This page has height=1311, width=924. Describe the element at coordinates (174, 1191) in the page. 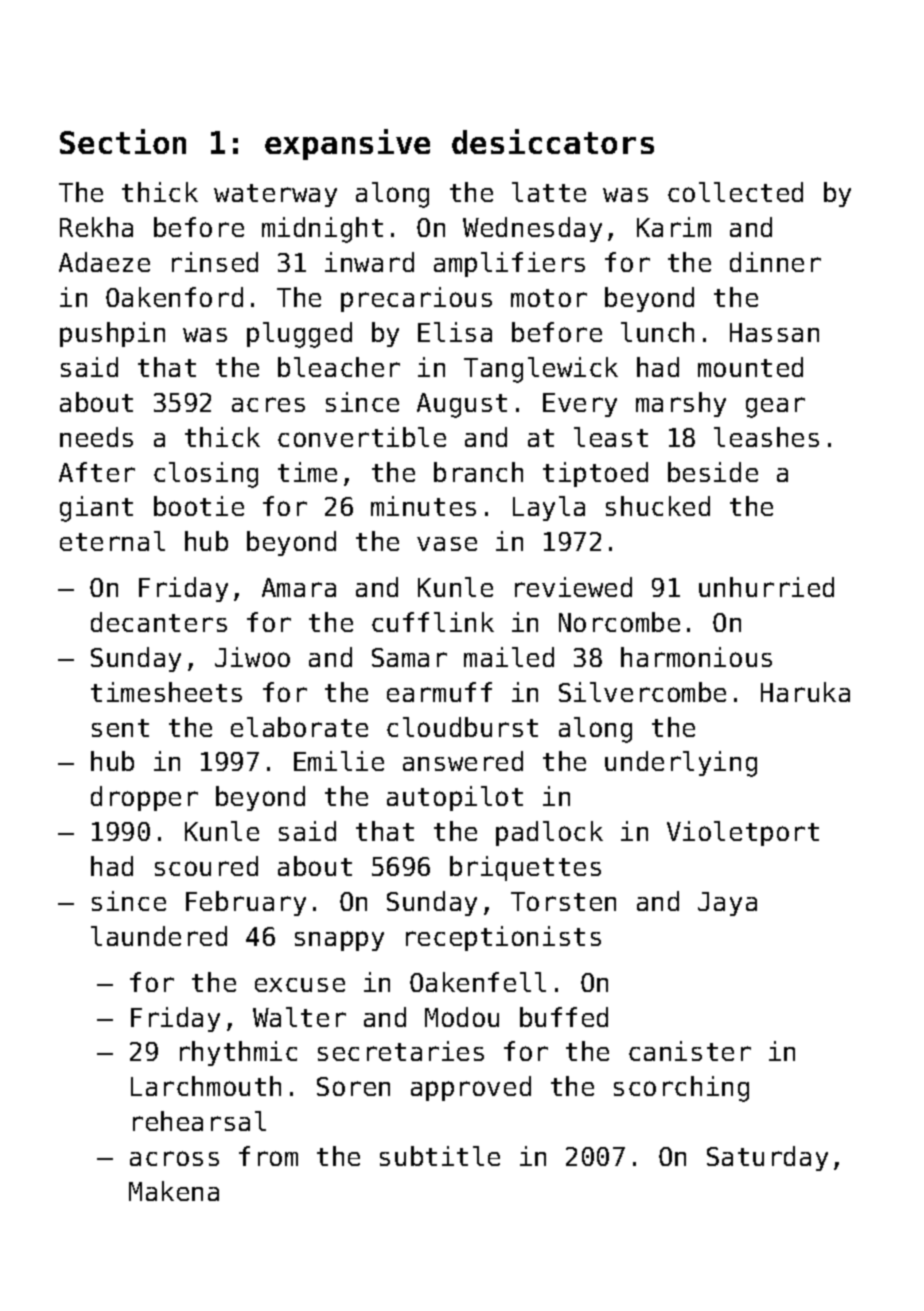

I see `Makena` at that location.
